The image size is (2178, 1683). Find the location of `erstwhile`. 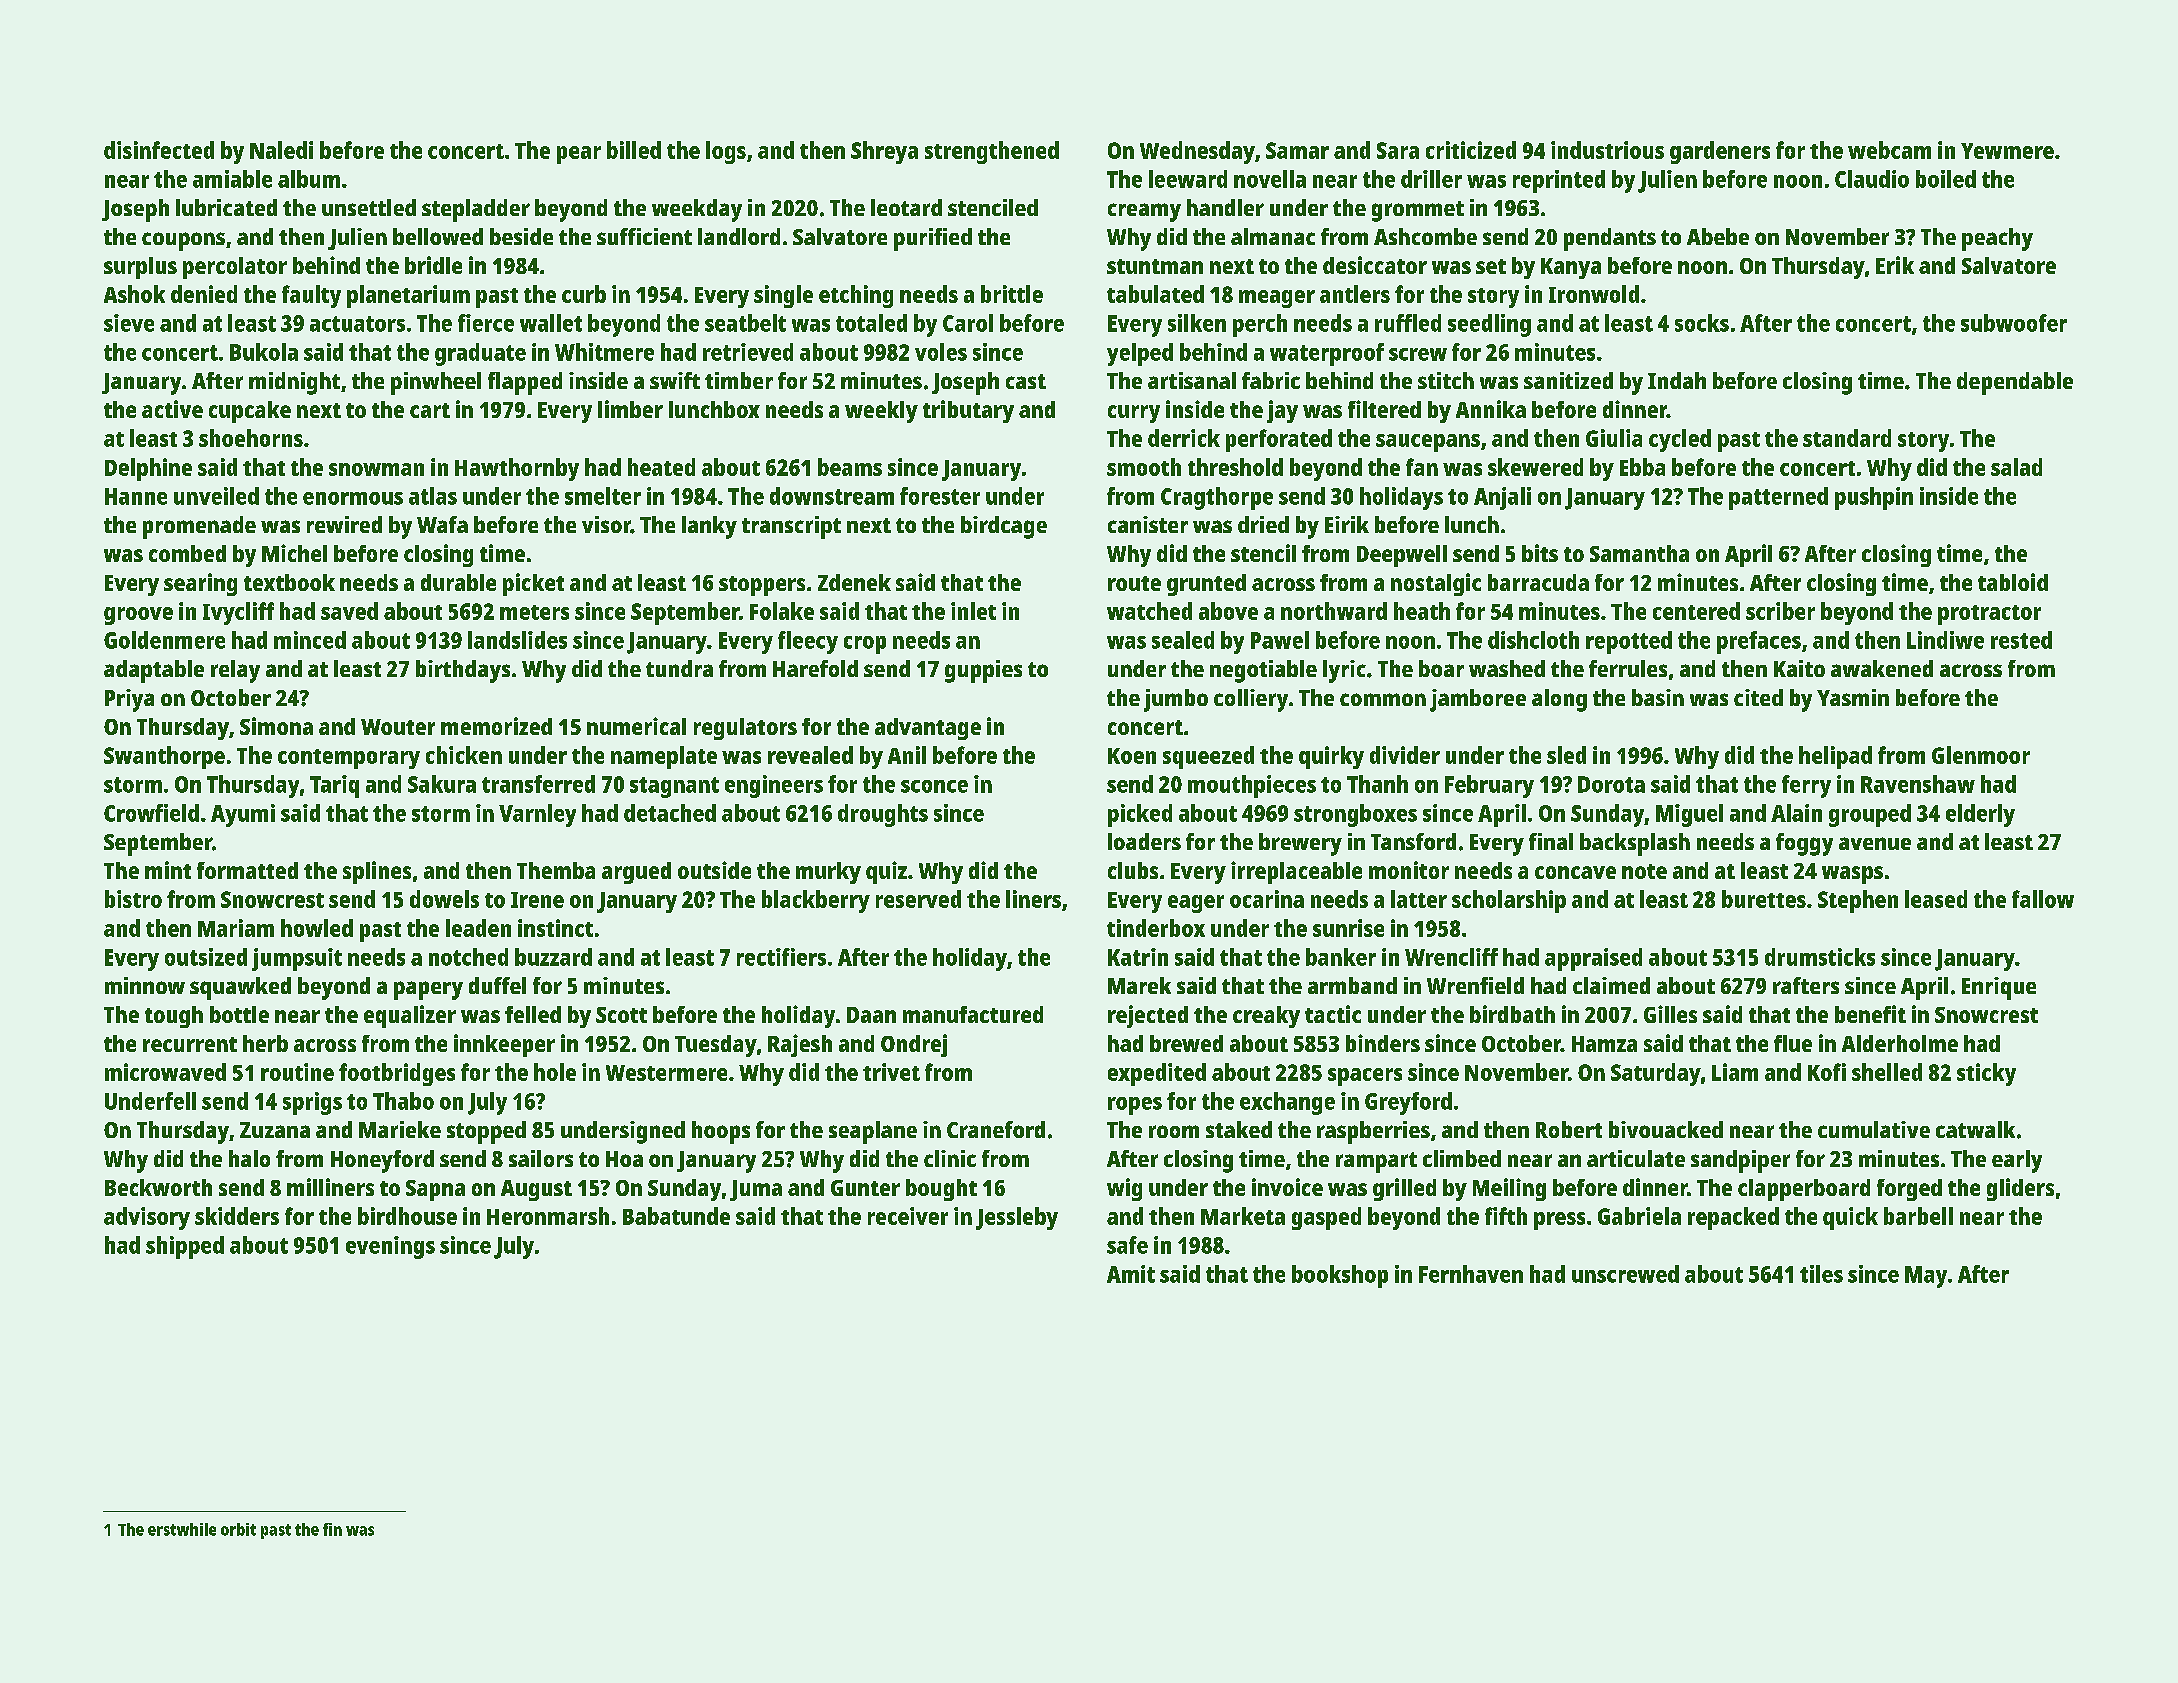

erstwhile is located at coordinates (182, 1529).
